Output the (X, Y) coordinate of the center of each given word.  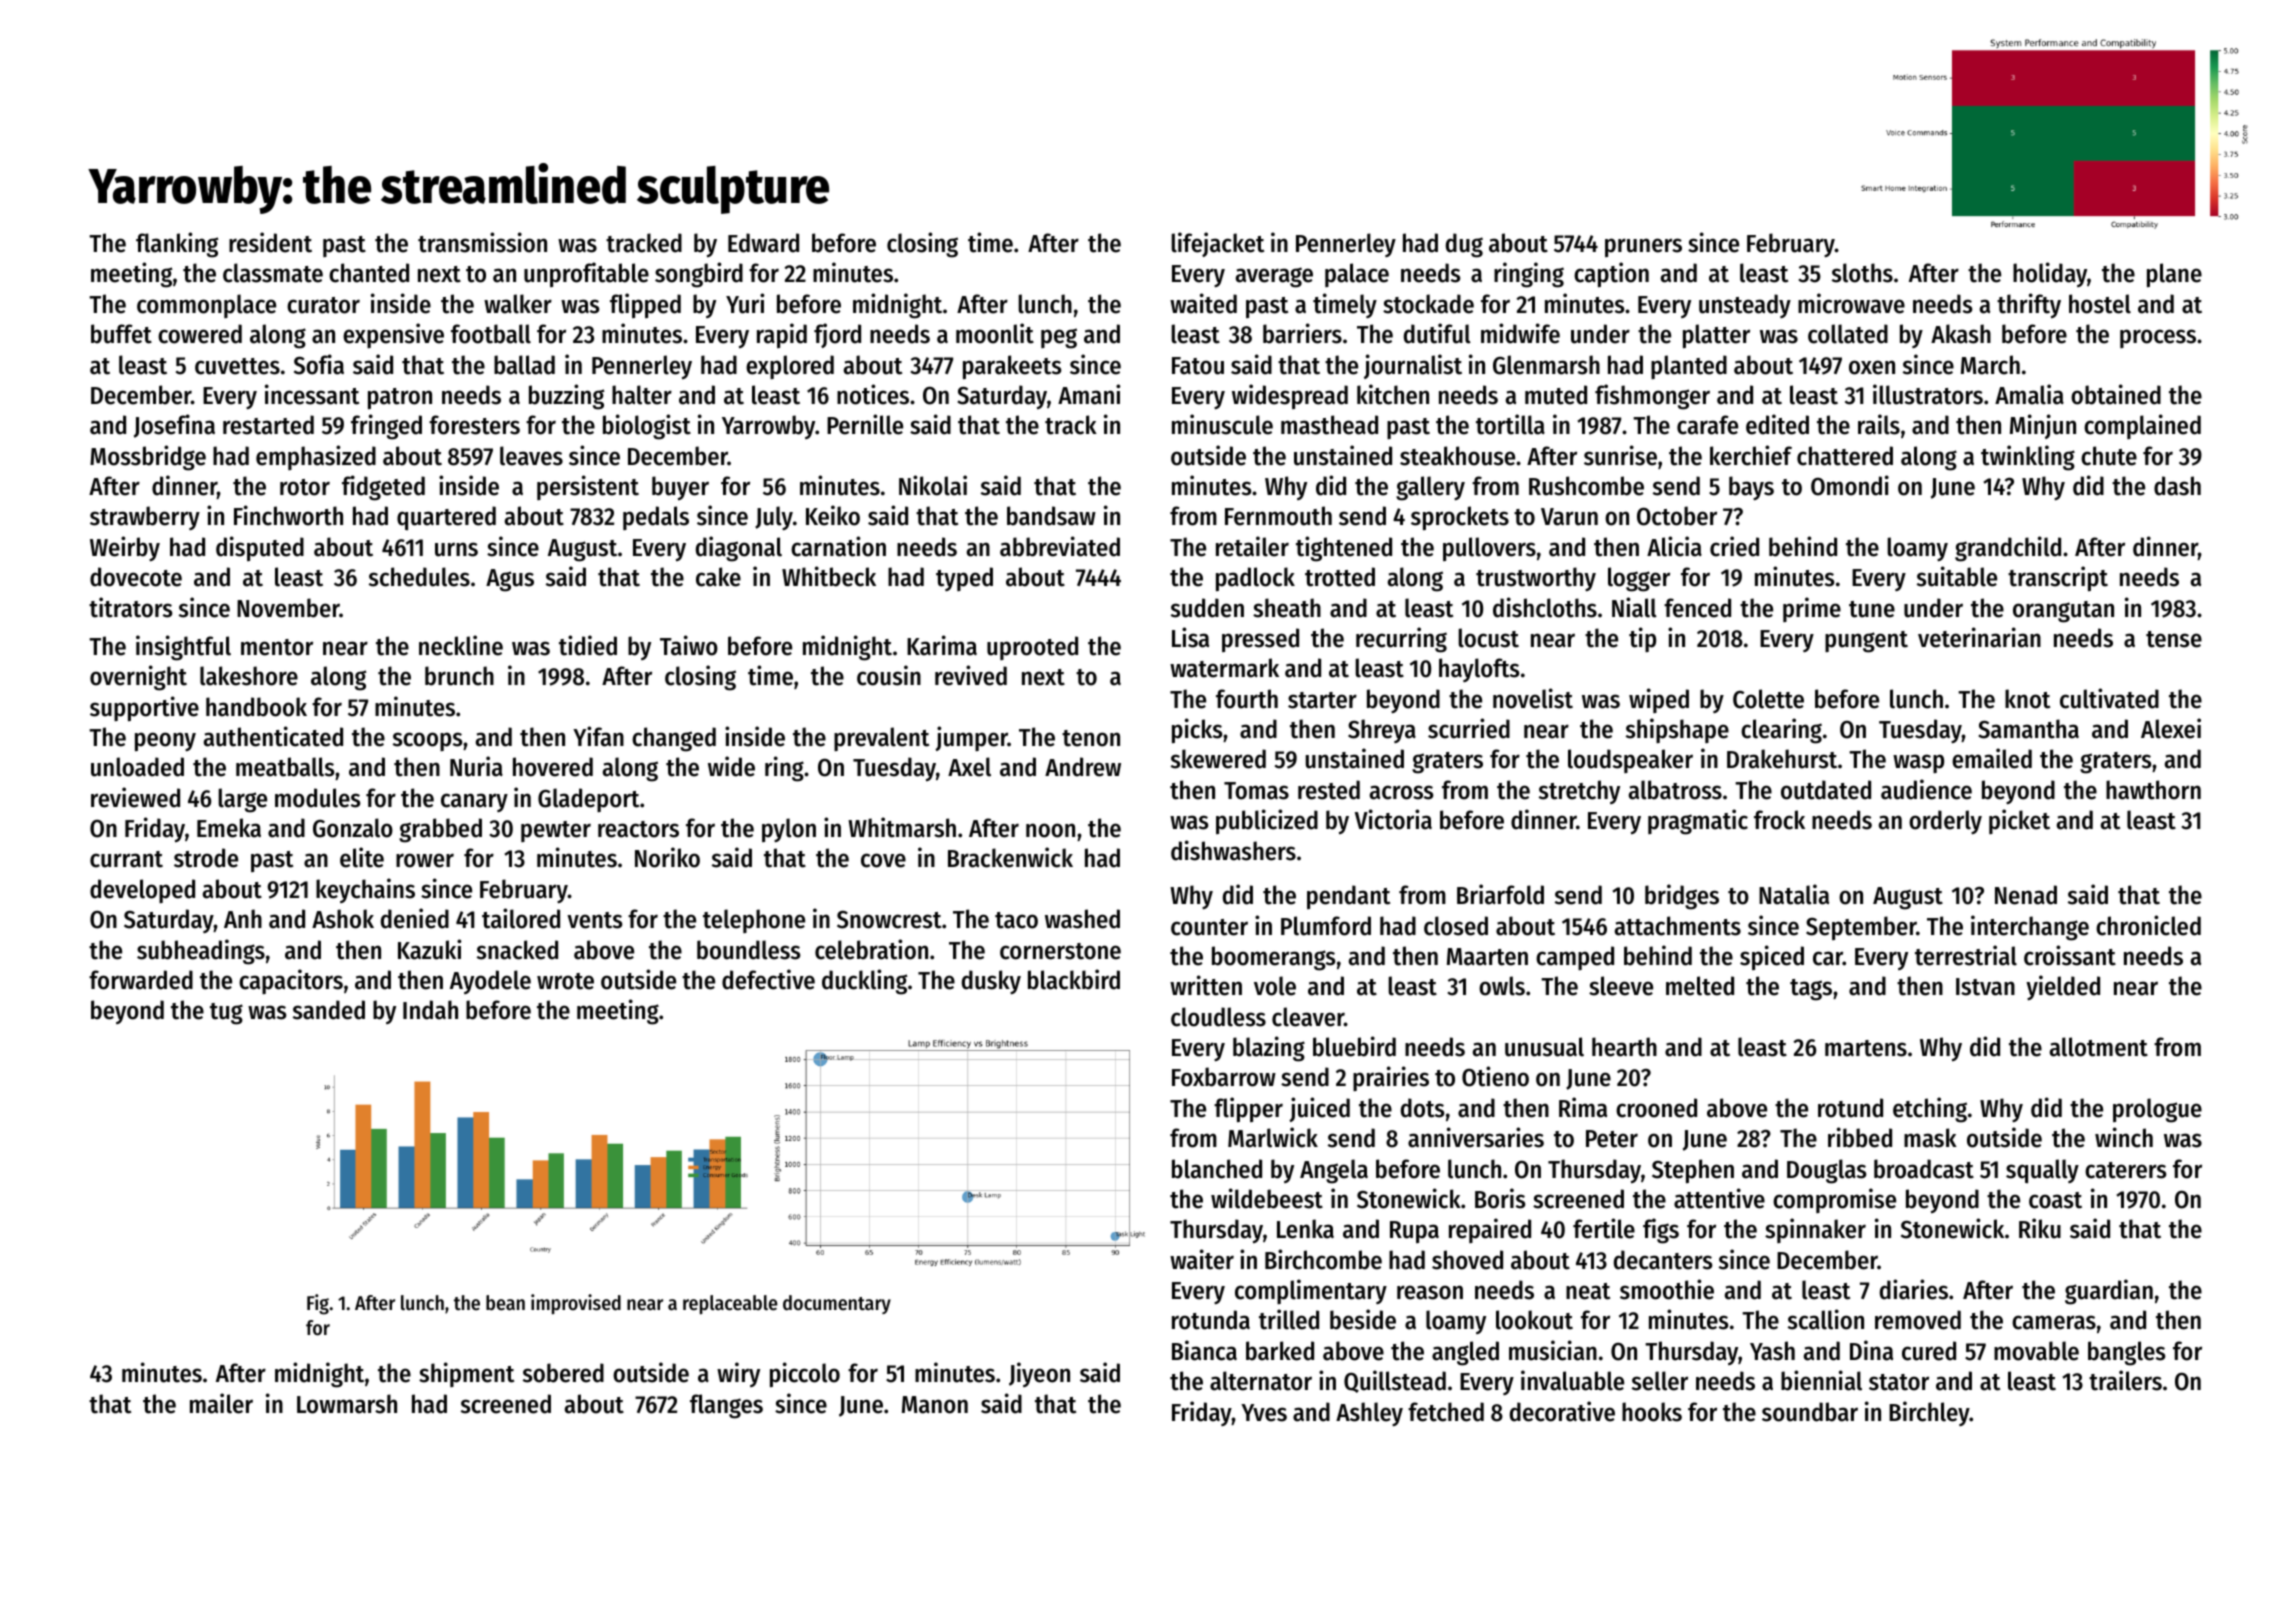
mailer (221, 1403)
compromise (1834, 1200)
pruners (1643, 247)
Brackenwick (1010, 857)
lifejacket (1217, 244)
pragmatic (1698, 822)
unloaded (137, 767)
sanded (329, 1010)
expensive (393, 335)
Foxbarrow (1224, 1077)
